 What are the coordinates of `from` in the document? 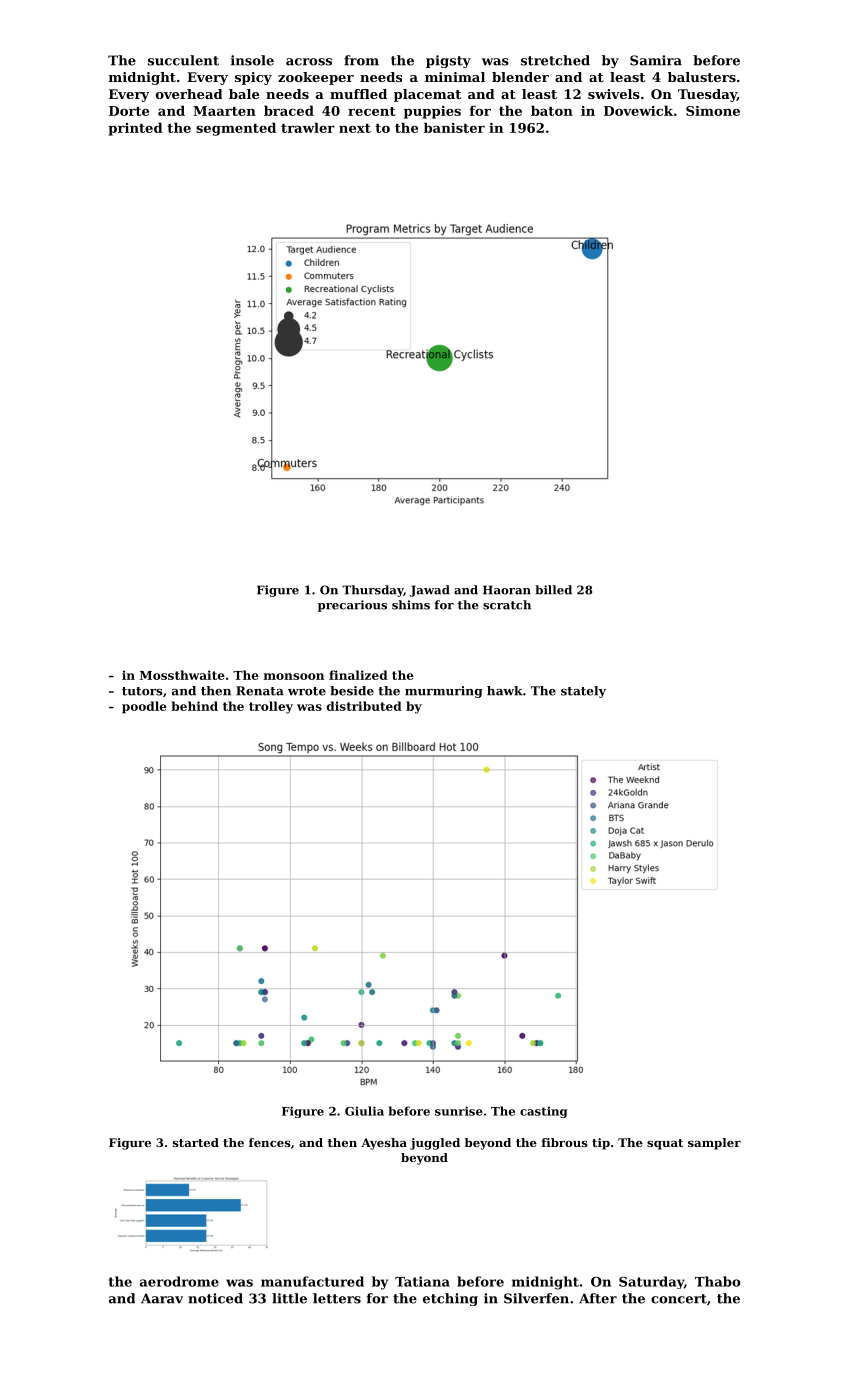 It's located at (361, 60).
